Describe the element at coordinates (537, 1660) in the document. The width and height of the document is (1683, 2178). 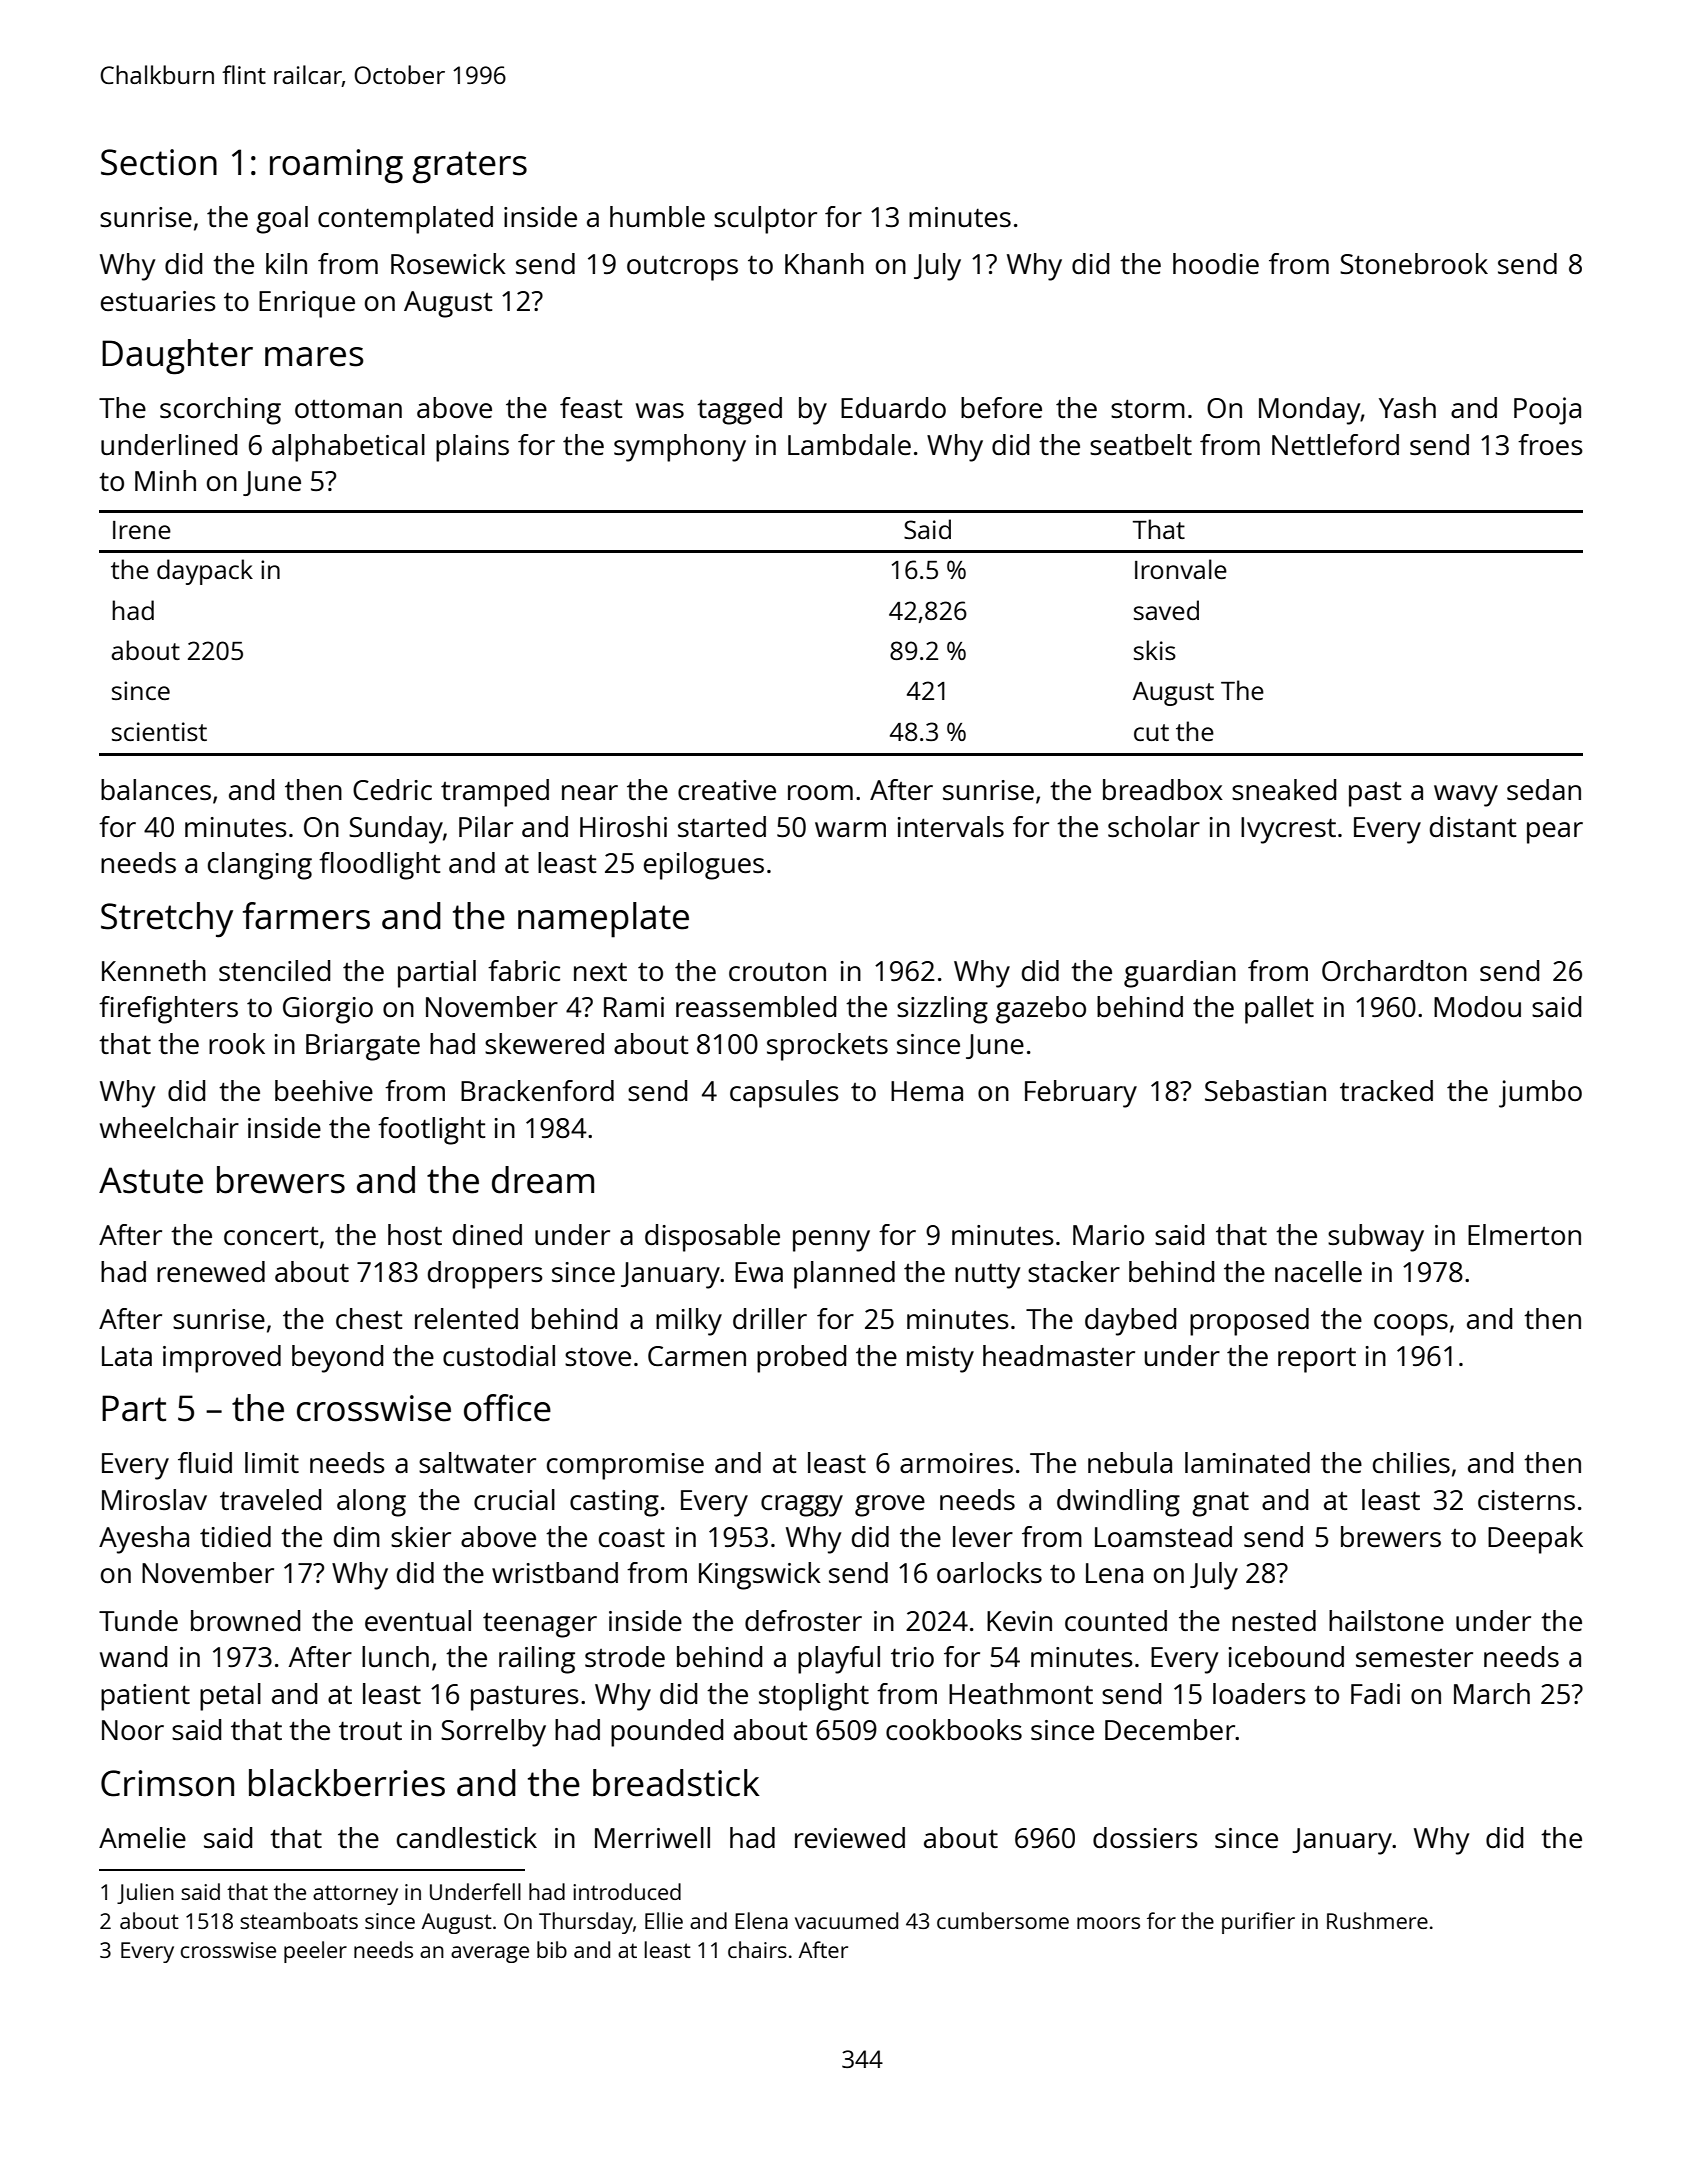
I see `railing` at that location.
